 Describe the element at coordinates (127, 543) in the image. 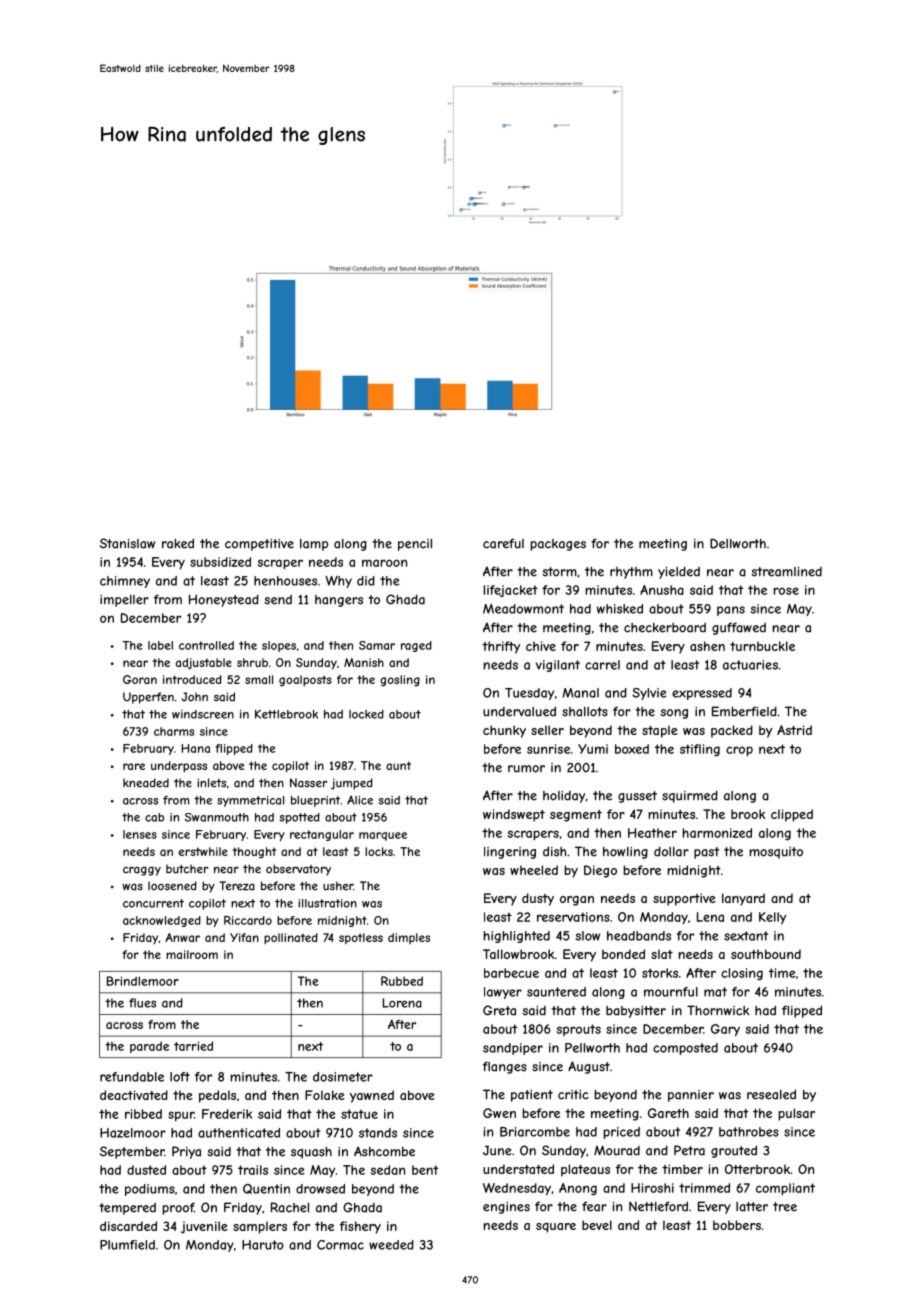

I see `Stanislaw` at that location.
